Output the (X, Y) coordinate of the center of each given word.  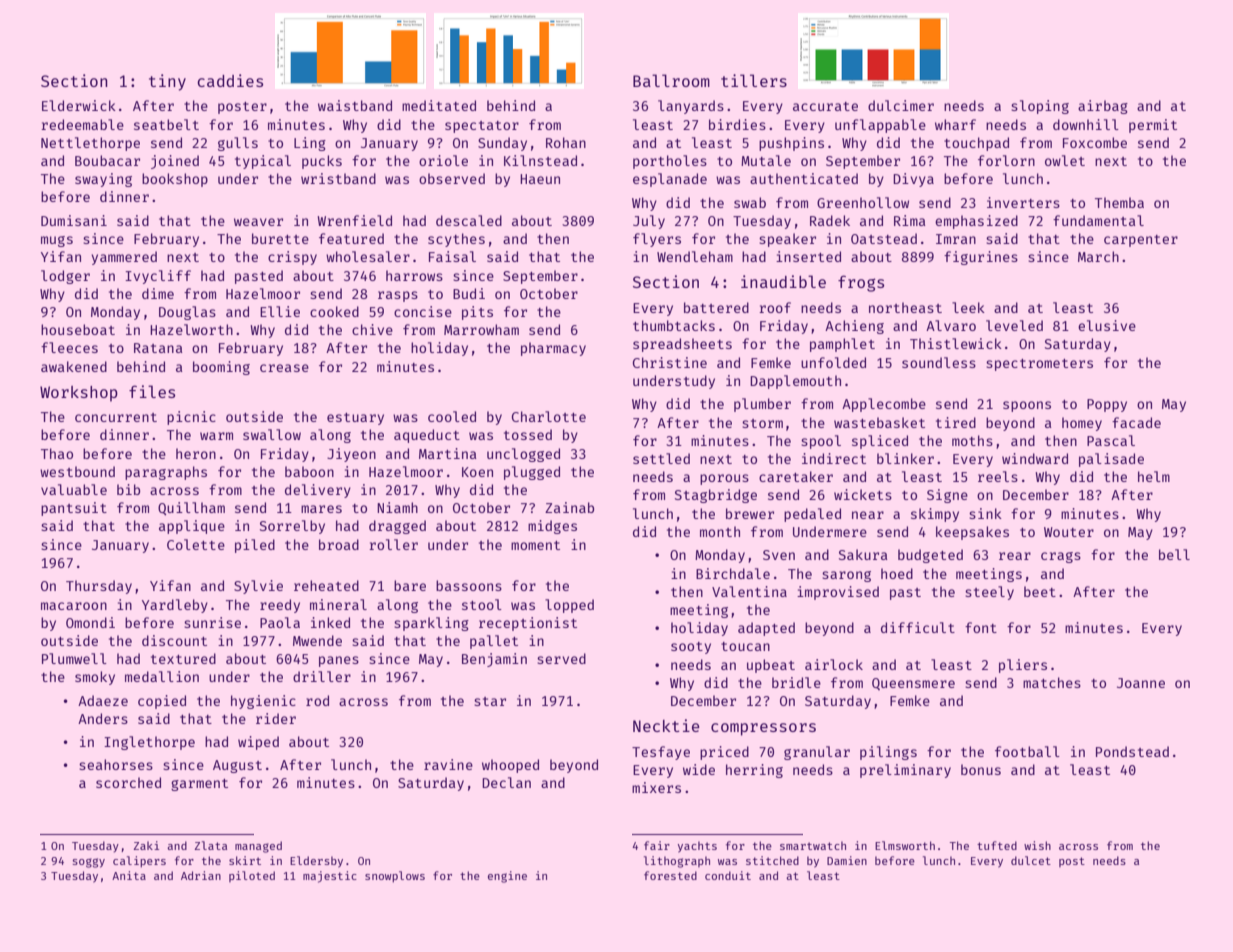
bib (128, 489)
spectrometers (1039, 365)
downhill (1086, 124)
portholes (670, 162)
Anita (129, 875)
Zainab (569, 507)
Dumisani (74, 220)
